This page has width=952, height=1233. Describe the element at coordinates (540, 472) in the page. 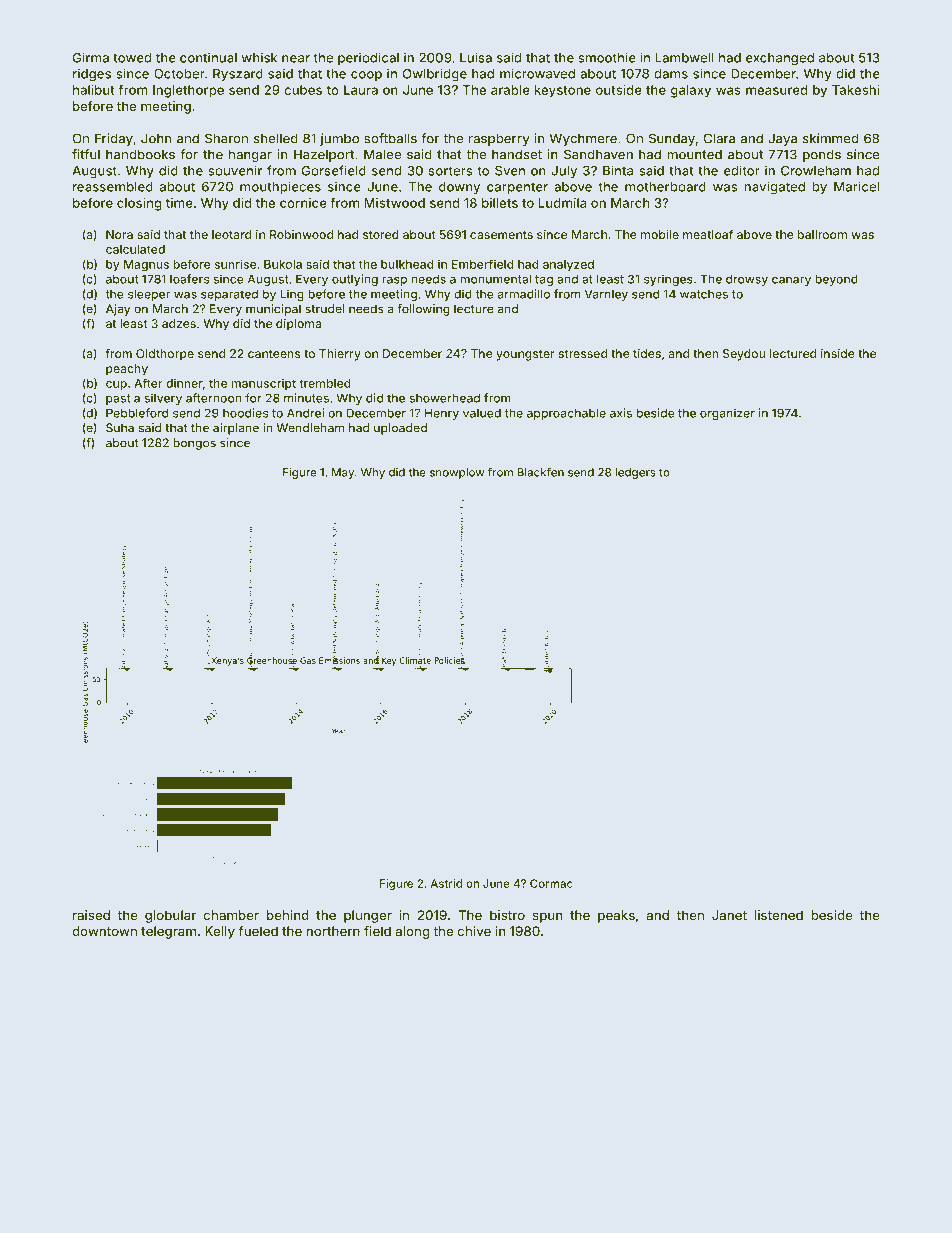

I see `Blackfen` at that location.
